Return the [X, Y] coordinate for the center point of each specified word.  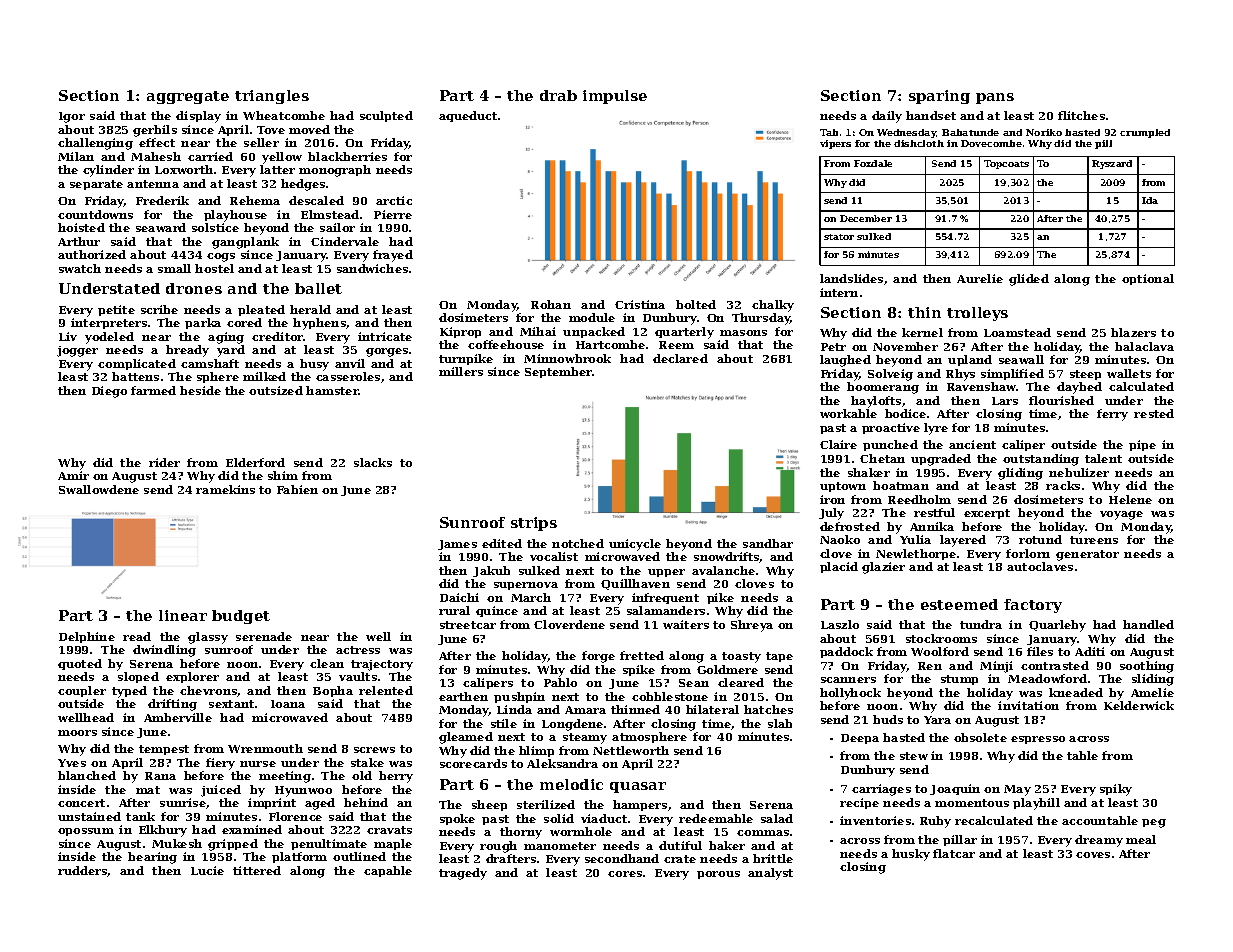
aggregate [188, 97]
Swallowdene [99, 489]
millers [461, 371]
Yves [72, 763]
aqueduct [468, 116]
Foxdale [873, 163]
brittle [773, 858]
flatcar [954, 853]
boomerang [883, 388]
